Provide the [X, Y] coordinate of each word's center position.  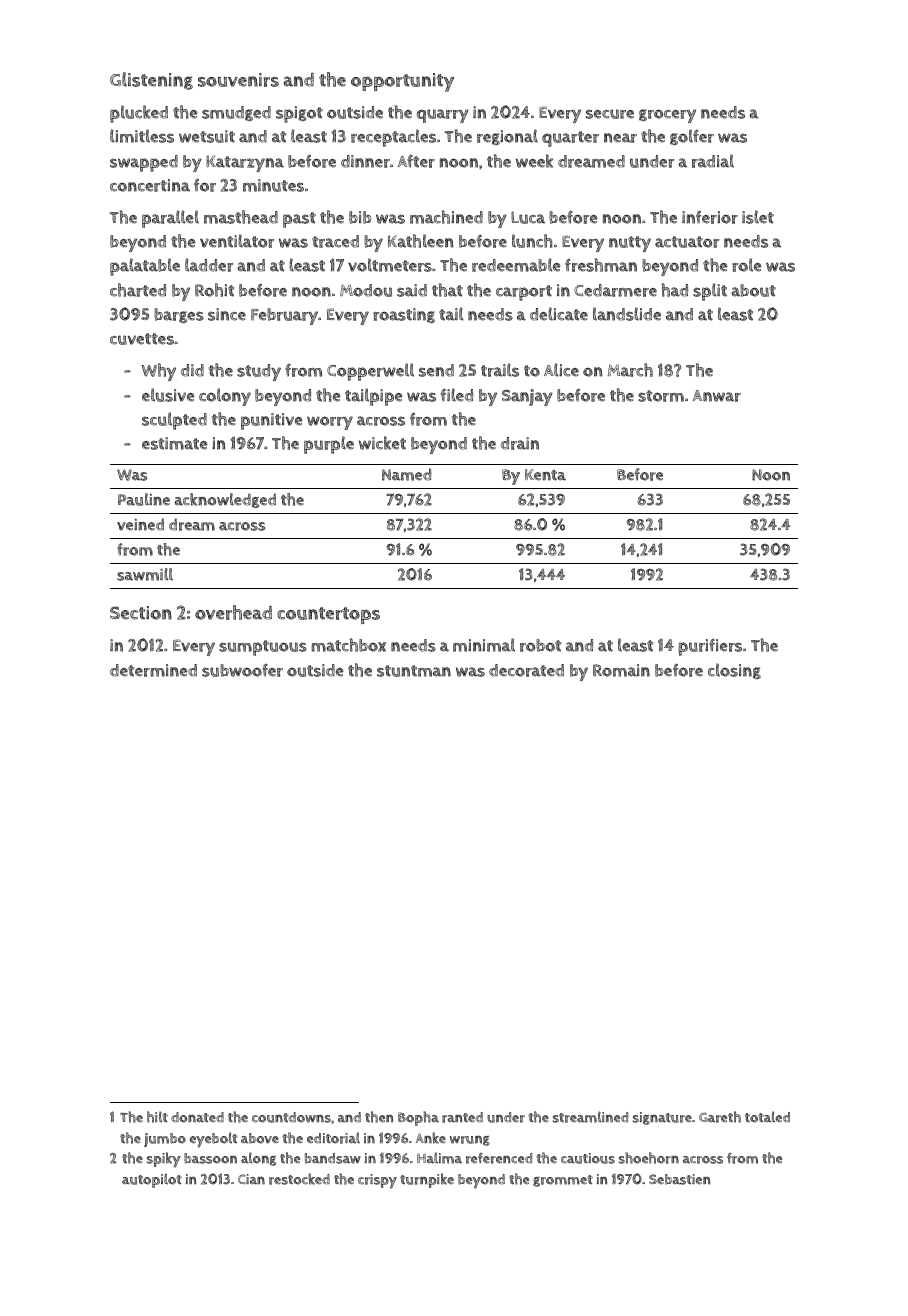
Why [159, 372]
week [534, 161]
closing [734, 671]
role [747, 265]
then [379, 1117]
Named [406, 474]
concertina [150, 185]
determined [153, 670]
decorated [526, 670]
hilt [157, 1117]
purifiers [710, 647]
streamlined [590, 1117]
